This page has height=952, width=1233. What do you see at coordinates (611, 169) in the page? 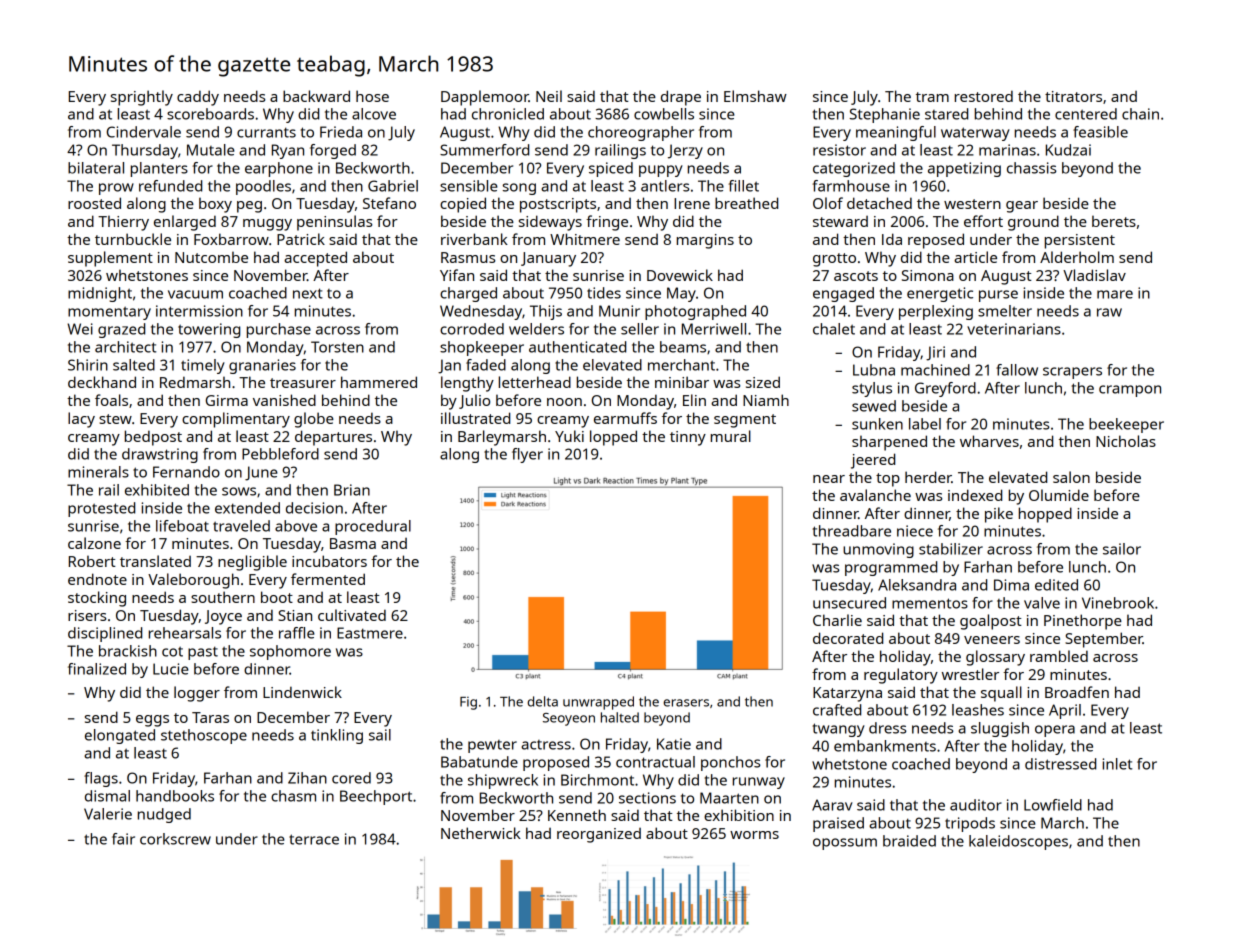
I see `spiced` at bounding box center [611, 169].
